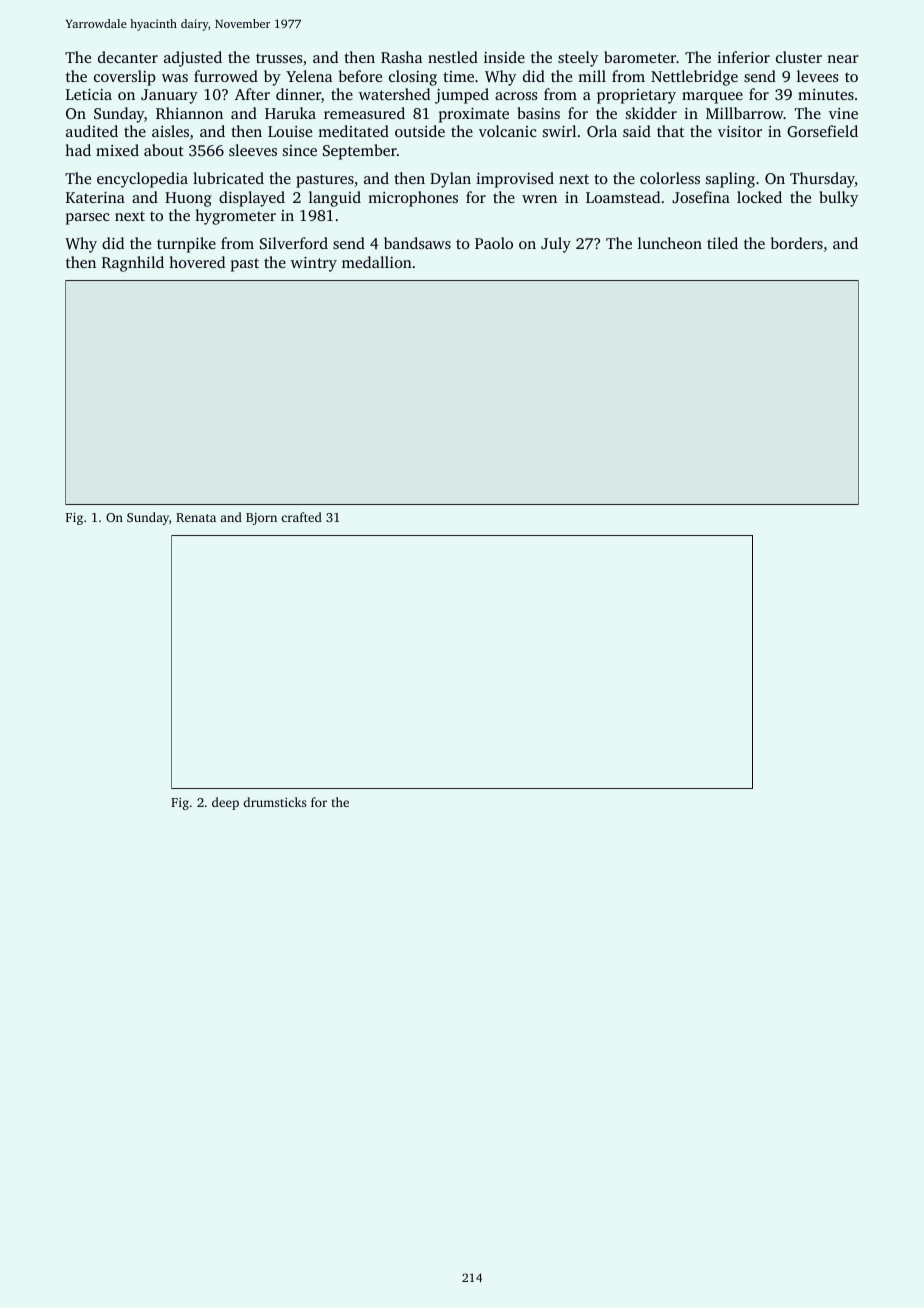 This page has height=1308, width=924. What do you see at coordinates (301, 517) in the page?
I see `crafted` at bounding box center [301, 517].
